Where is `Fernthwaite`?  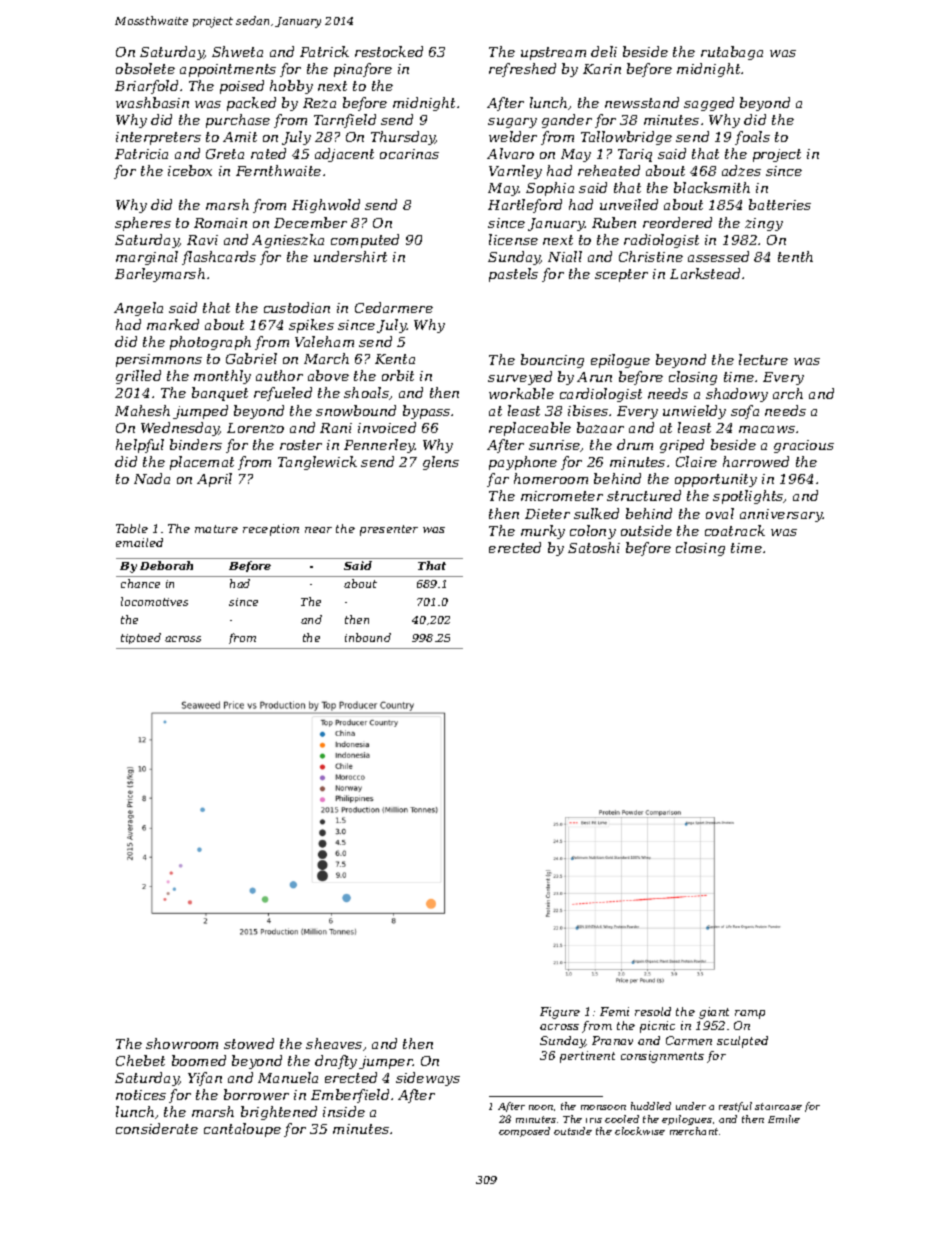 Fernthwaite is located at coordinates (278, 170).
